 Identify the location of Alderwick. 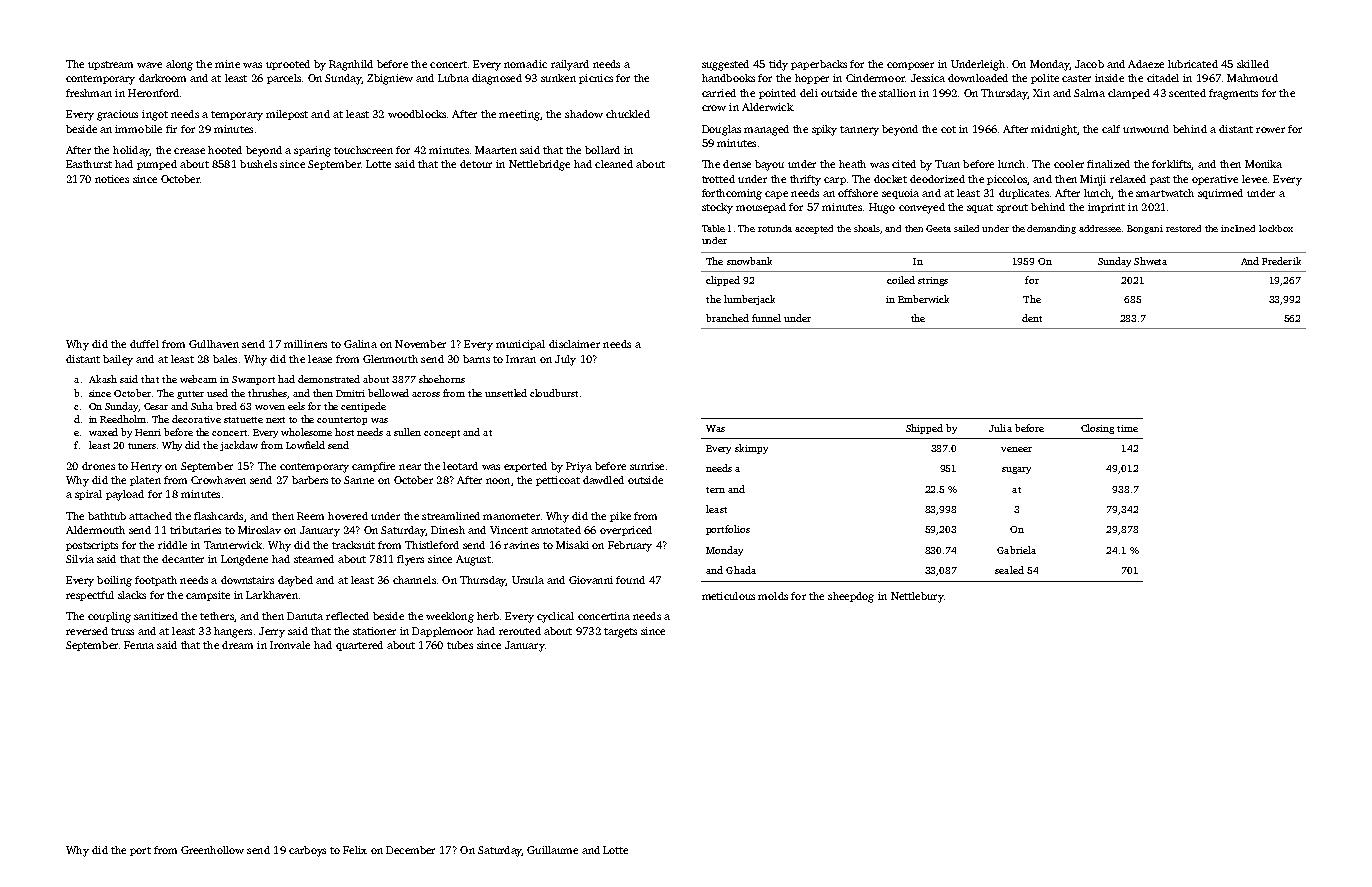
(767, 107).
